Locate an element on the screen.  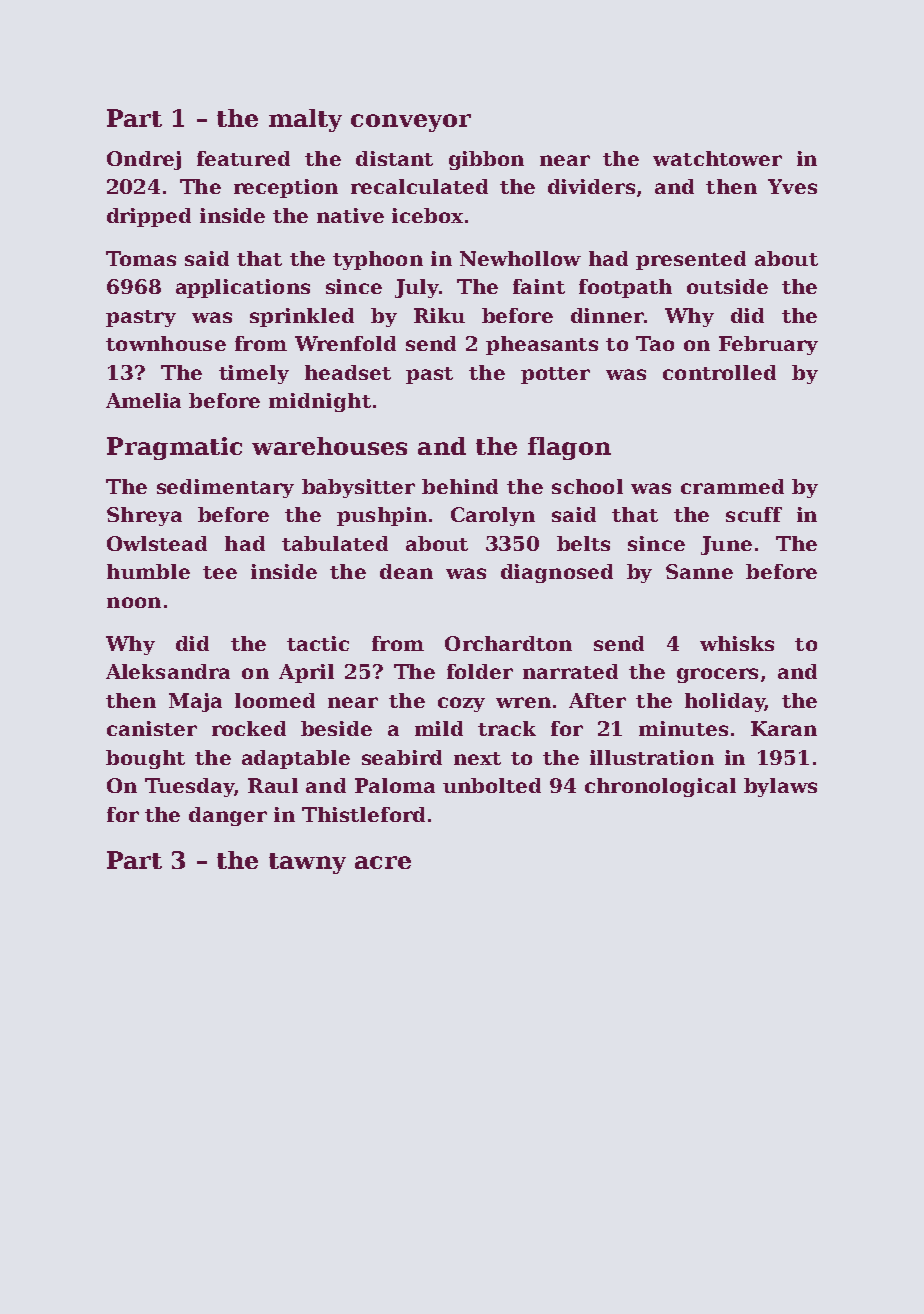
behind is located at coordinates (460, 486).
